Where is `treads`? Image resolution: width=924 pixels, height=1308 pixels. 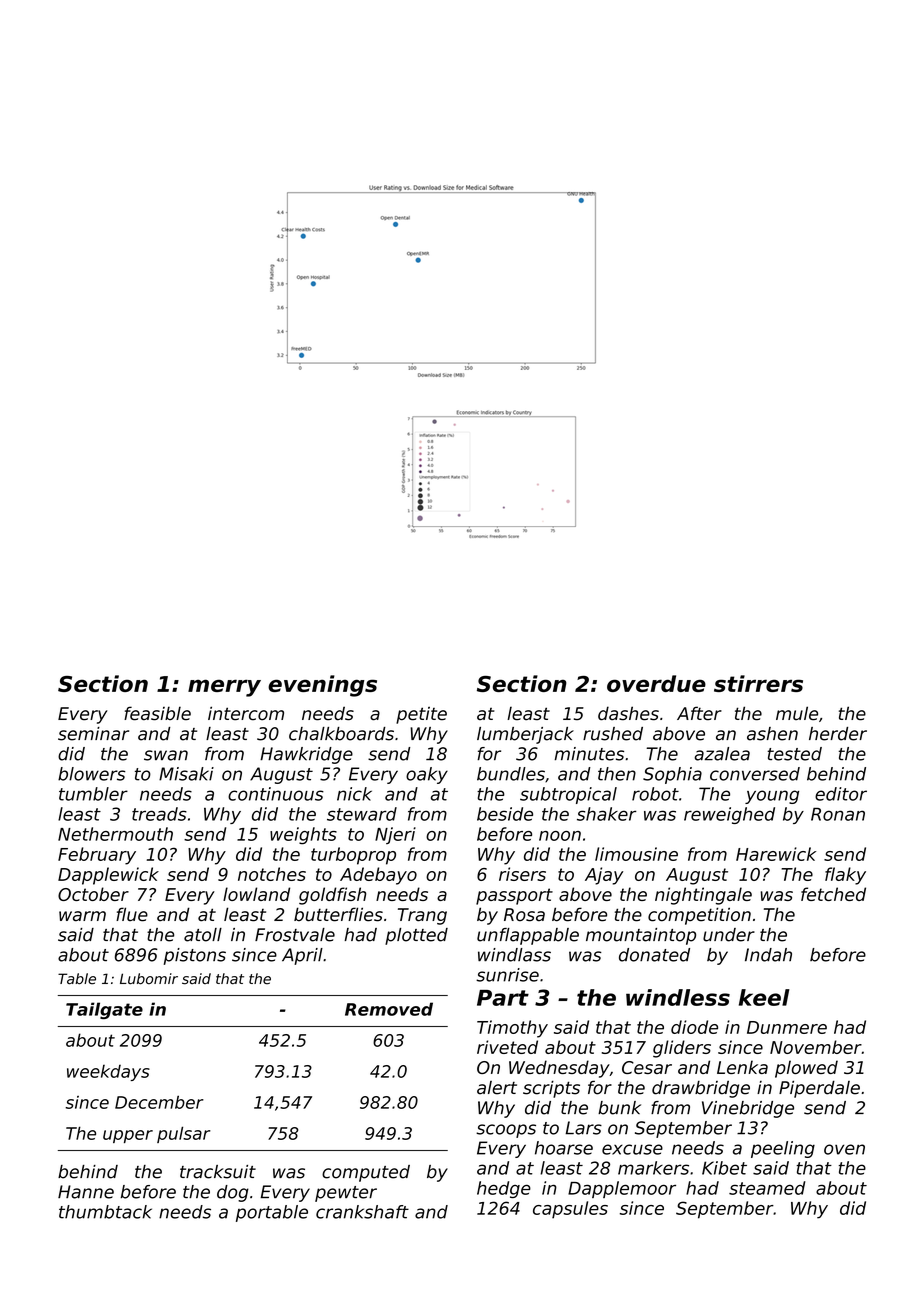 treads is located at coordinates (159, 814).
